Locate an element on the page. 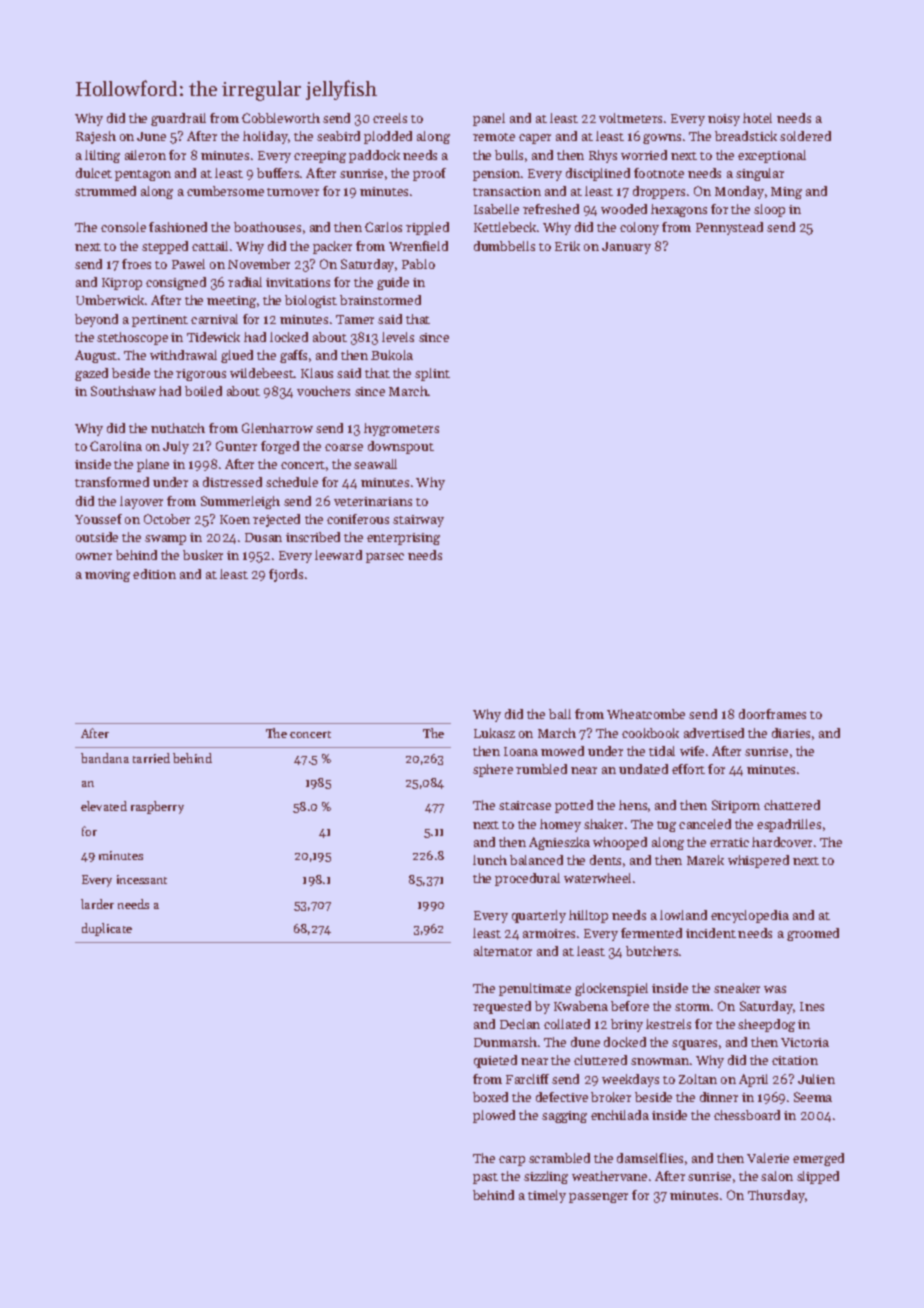 Image resolution: width=924 pixels, height=1308 pixels. proof is located at coordinates (429, 174).
